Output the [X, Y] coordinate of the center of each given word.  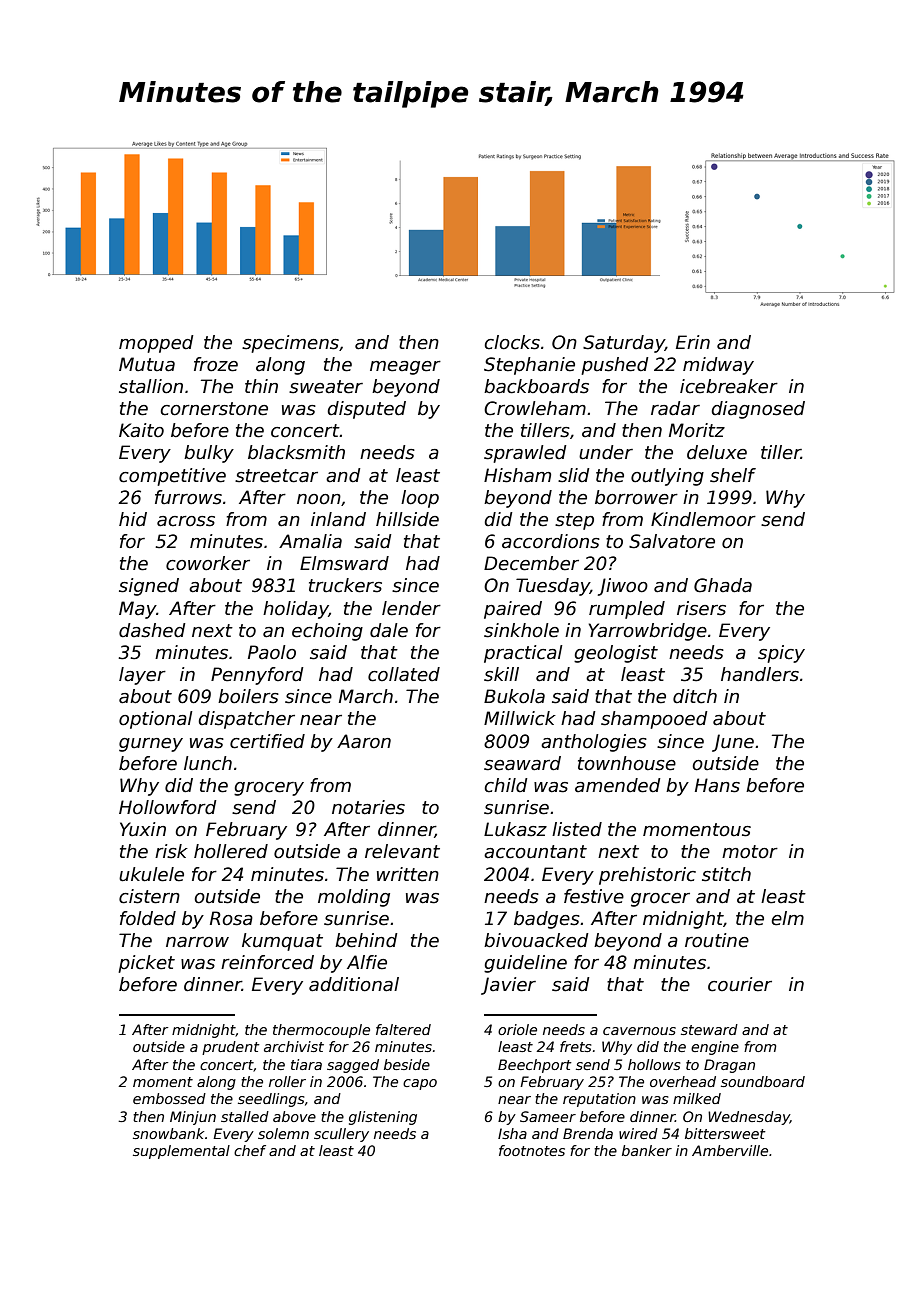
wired [638, 1133]
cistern [149, 896]
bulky [209, 454]
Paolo [272, 652]
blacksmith [296, 452]
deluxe [717, 452]
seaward [522, 763]
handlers [760, 674]
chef [250, 1150]
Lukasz [515, 829]
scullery [341, 1135]
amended [618, 785]
